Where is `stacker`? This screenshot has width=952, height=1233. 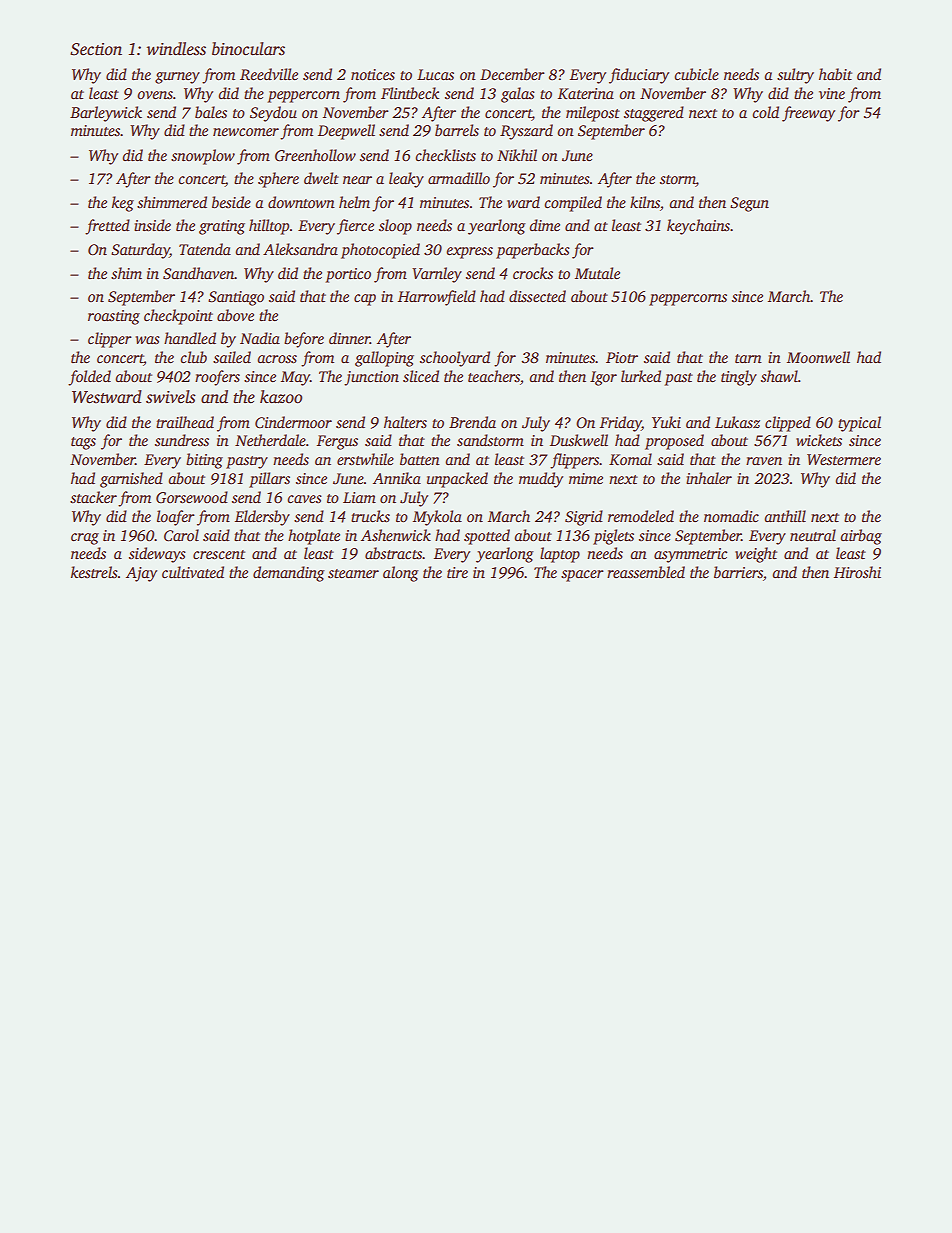 stacker is located at coordinates (93, 497).
